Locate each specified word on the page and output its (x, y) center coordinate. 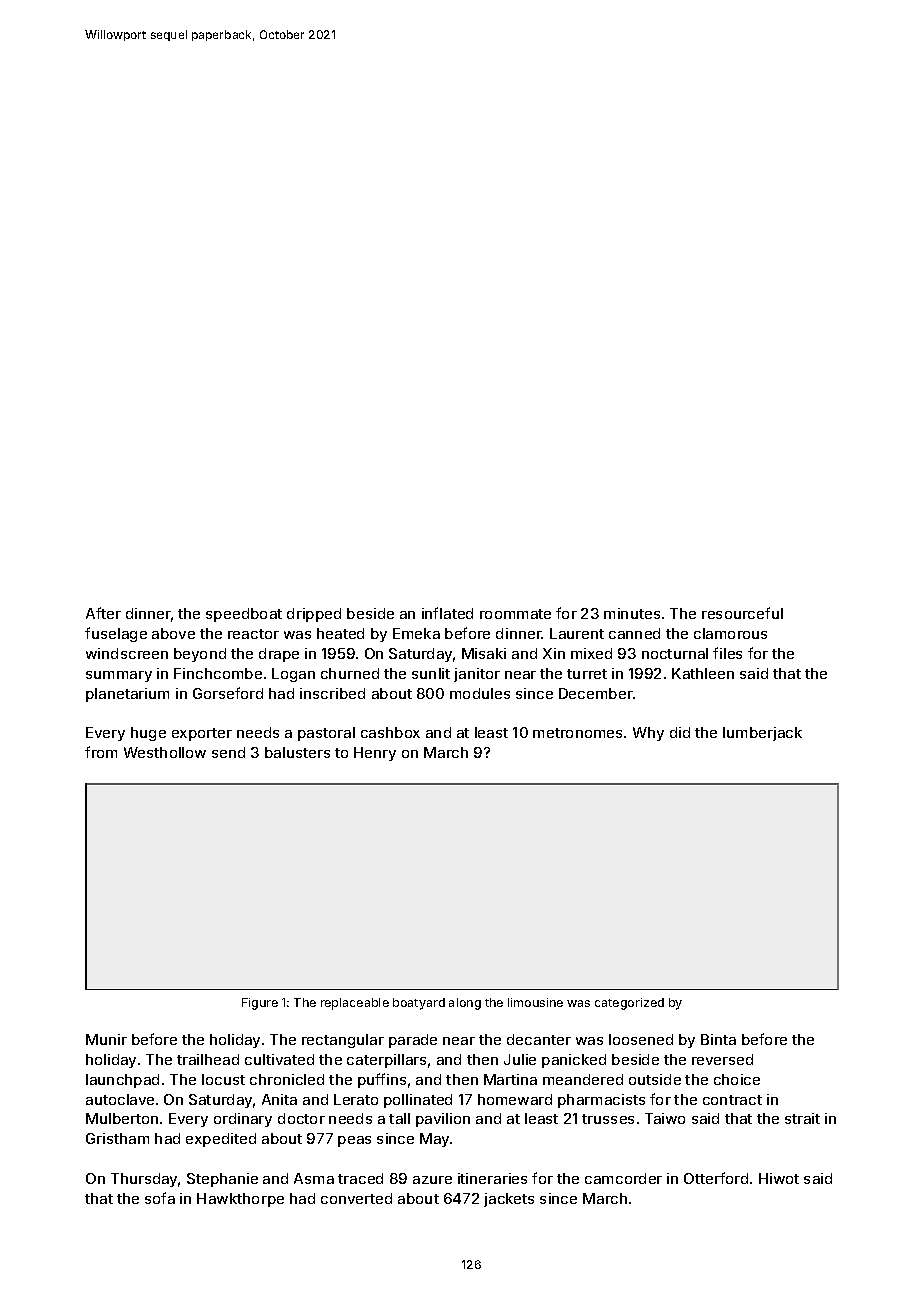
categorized (629, 1004)
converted (356, 1198)
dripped (314, 615)
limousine (535, 1002)
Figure (260, 1004)
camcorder (623, 1178)
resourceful (742, 613)
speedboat (244, 615)
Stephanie (222, 1180)
